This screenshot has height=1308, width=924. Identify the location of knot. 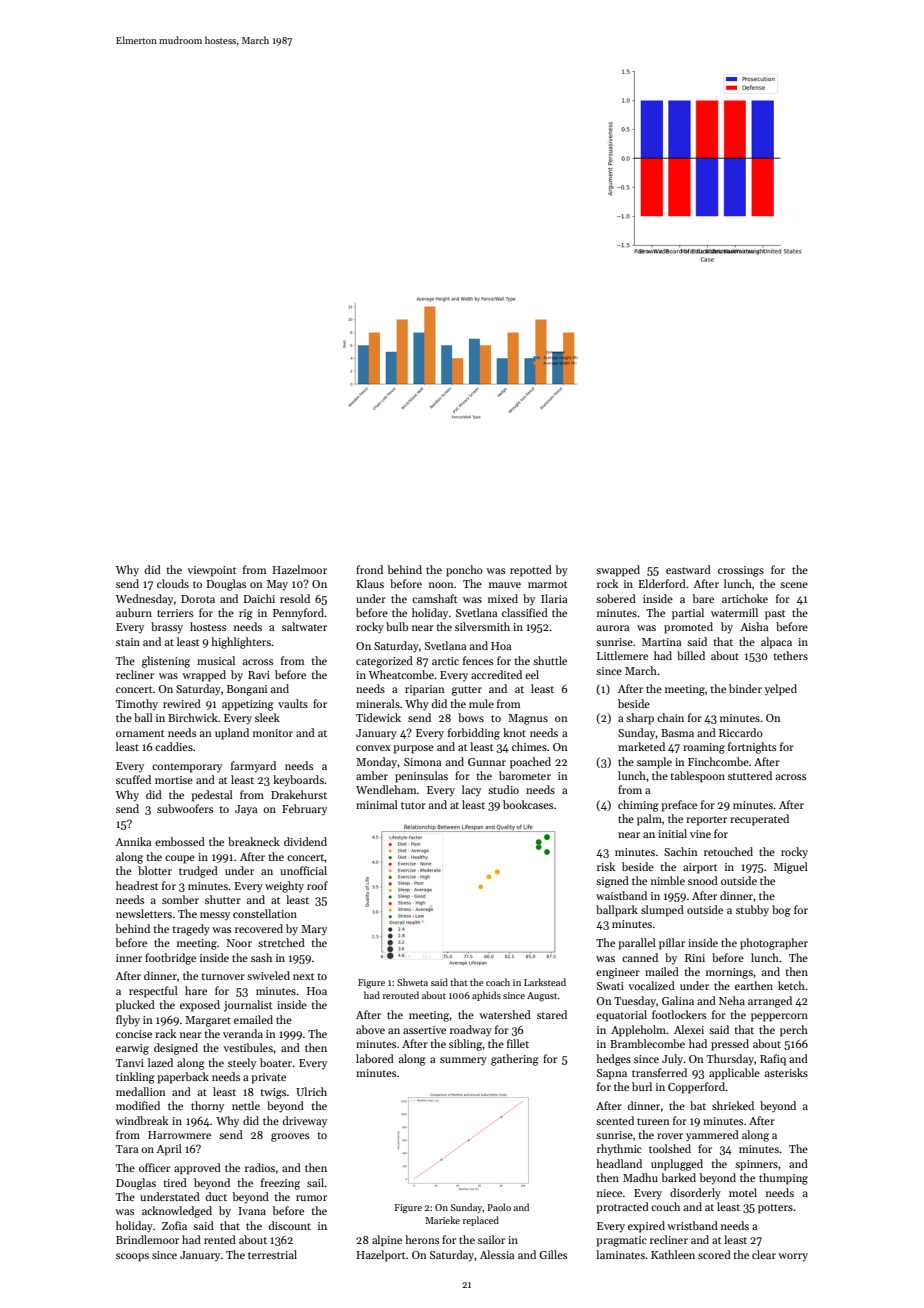
(514, 732).
